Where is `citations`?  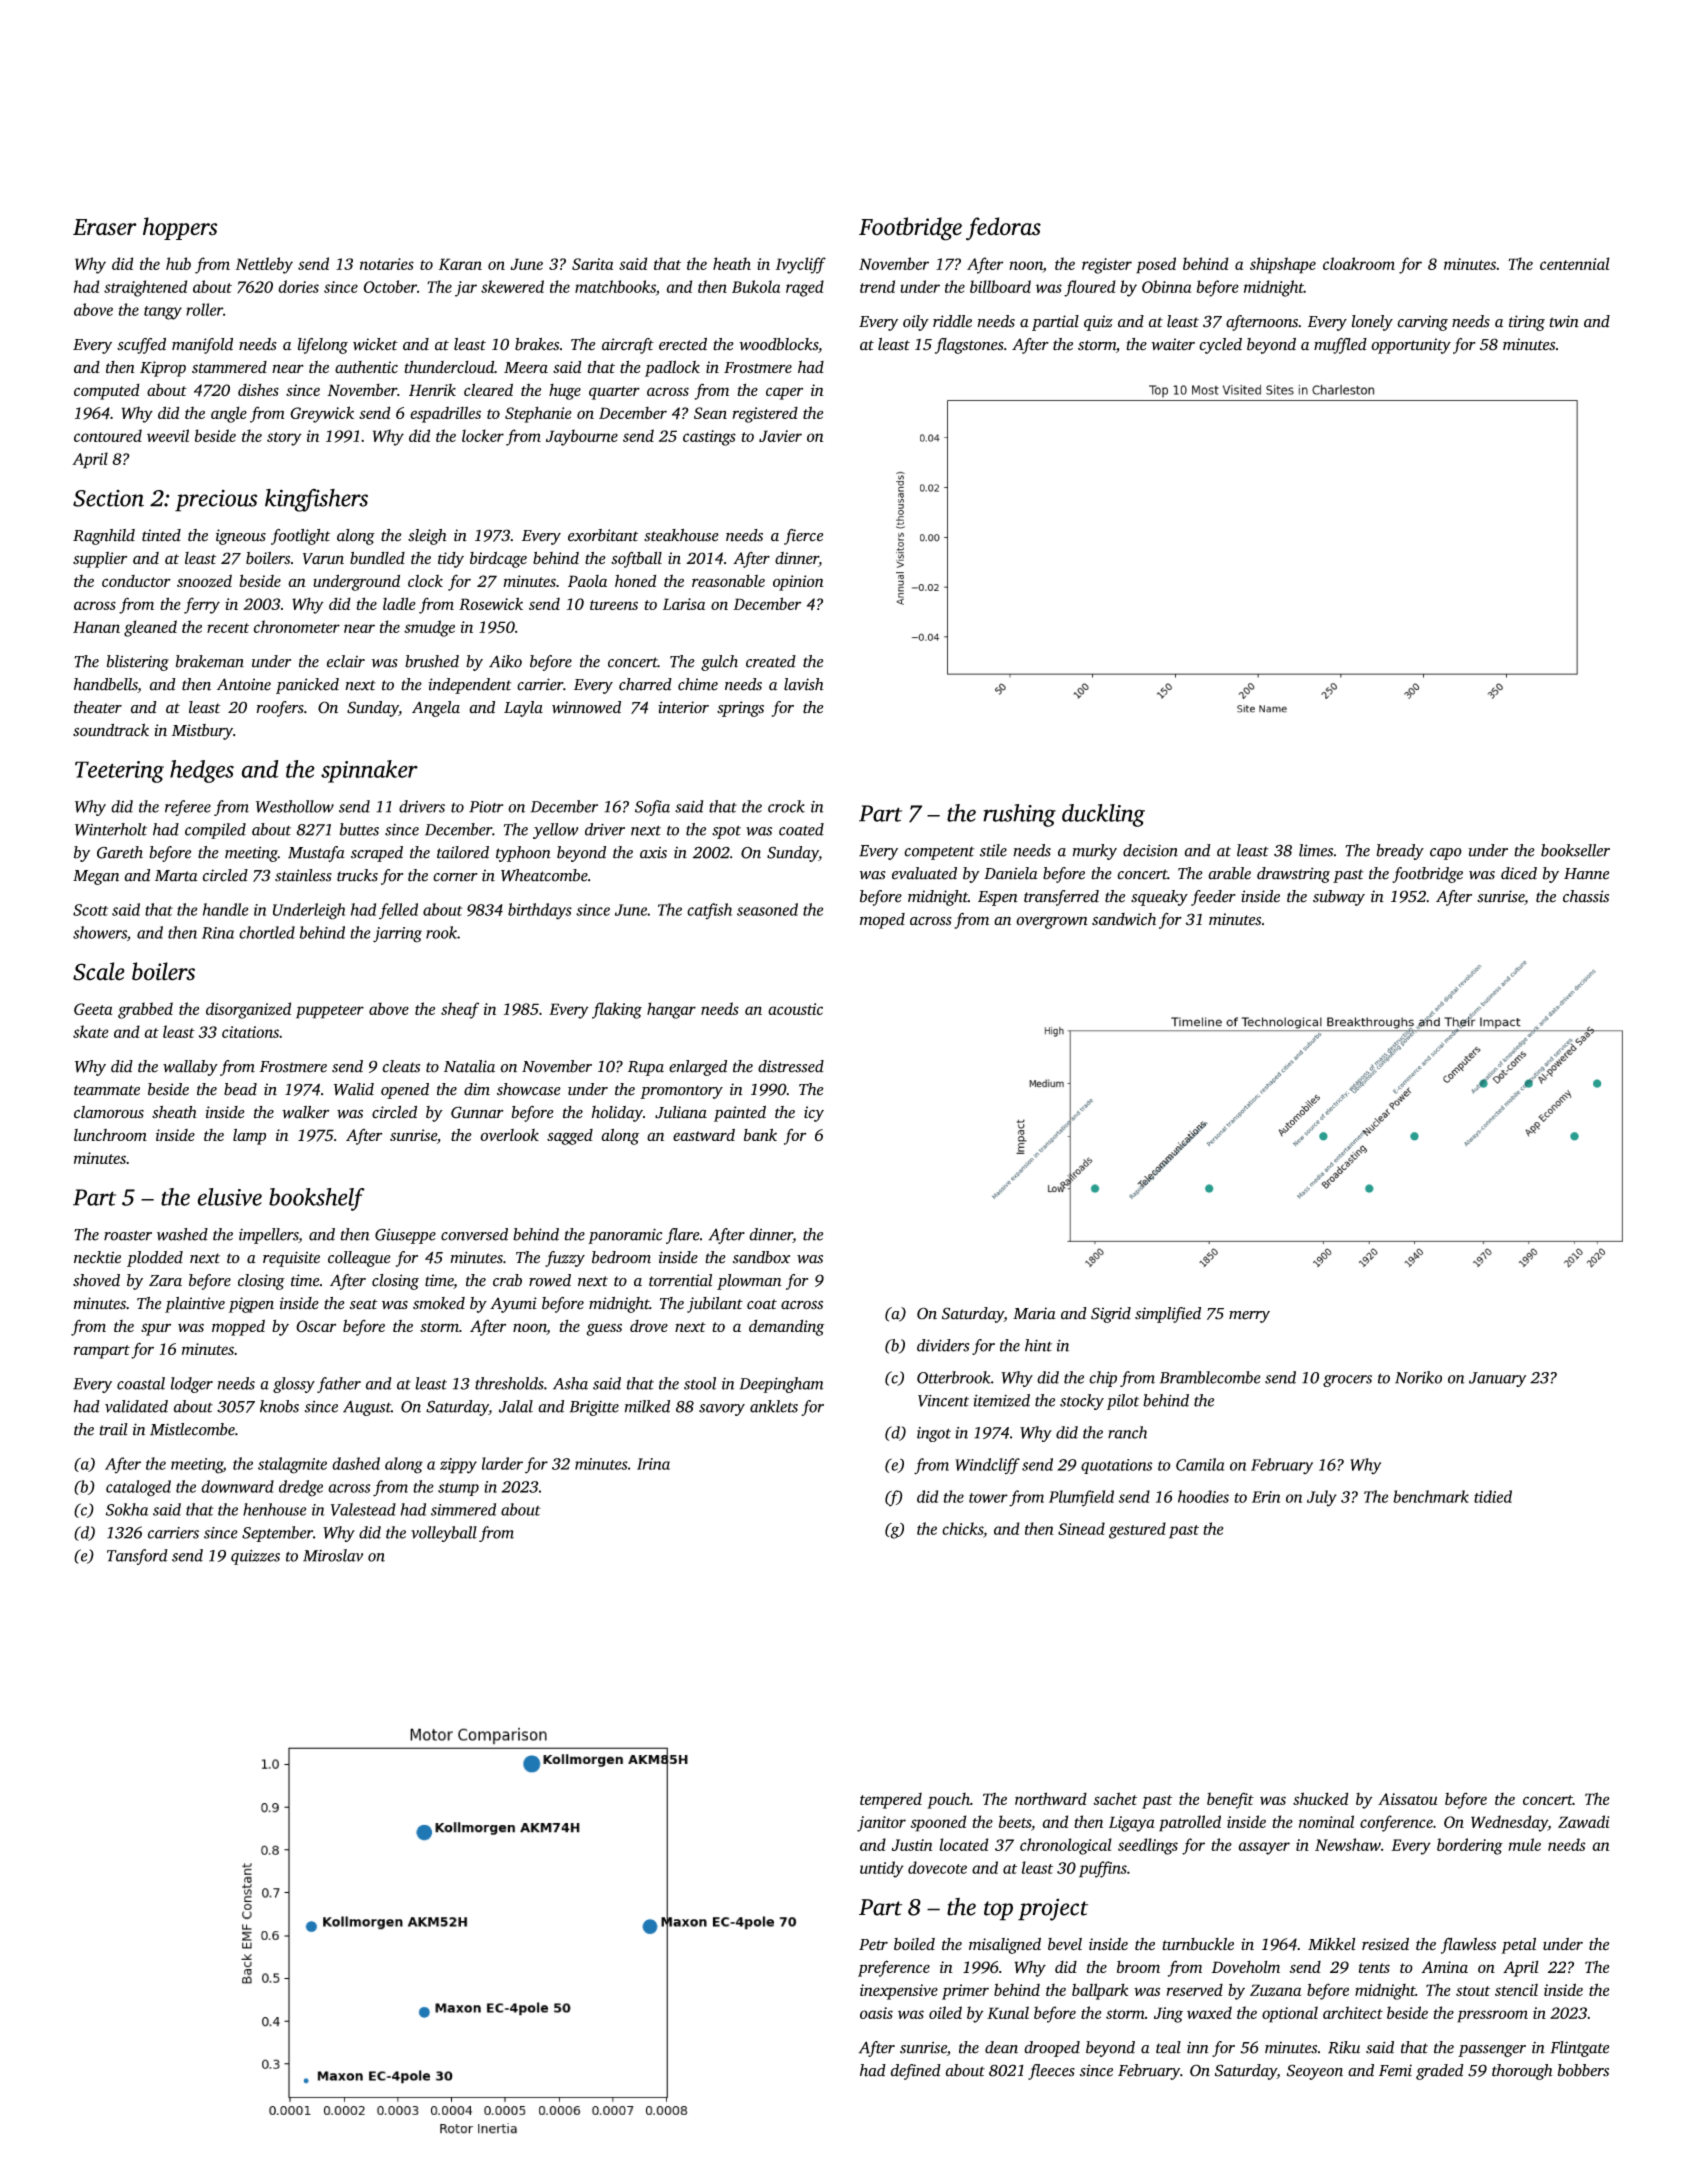
citations is located at coordinates (250, 1032).
